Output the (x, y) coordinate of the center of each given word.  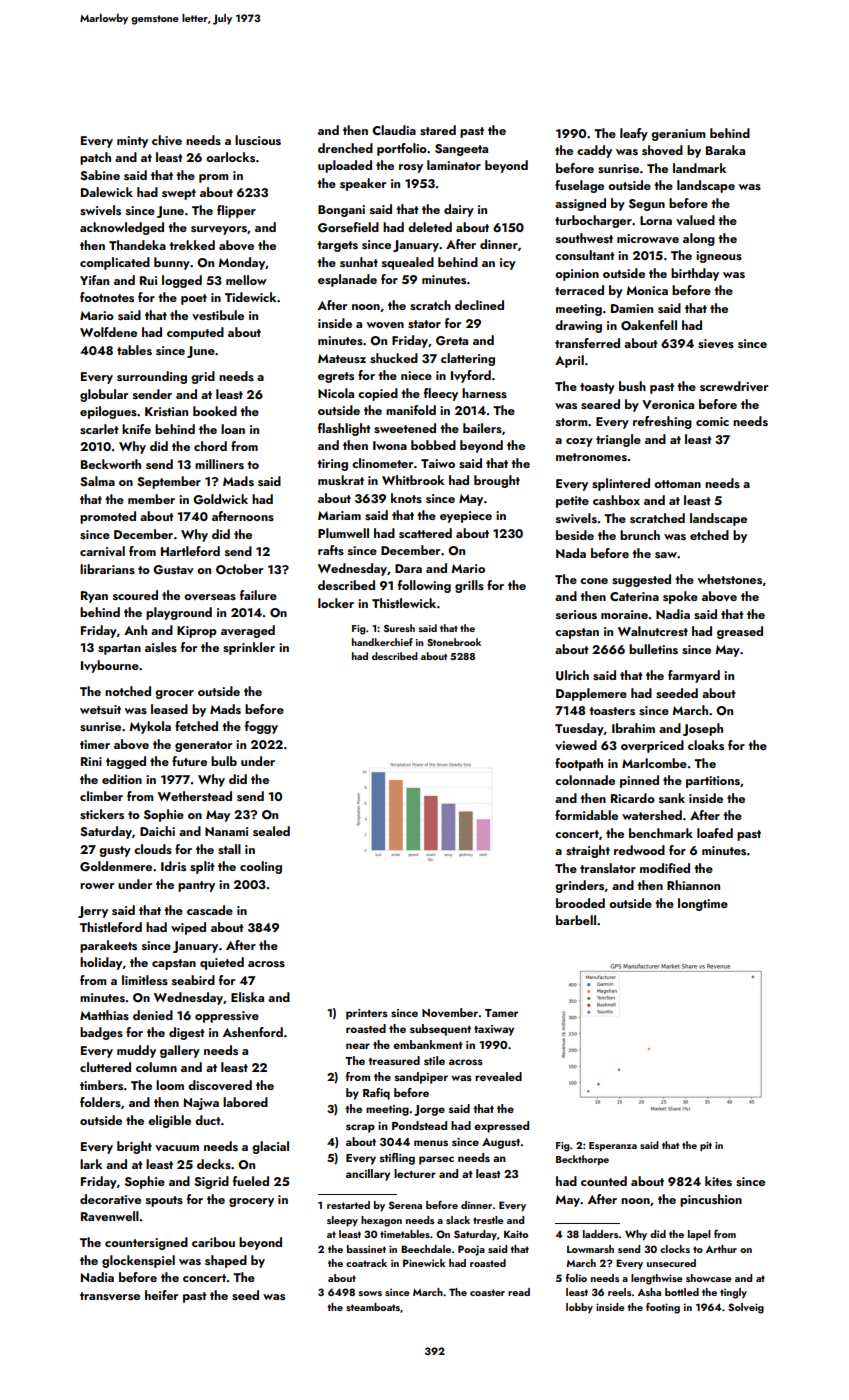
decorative (110, 1199)
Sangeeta (461, 150)
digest (187, 1033)
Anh (135, 630)
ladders (600, 1234)
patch (95, 158)
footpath (579, 764)
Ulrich (572, 675)
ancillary (368, 1175)
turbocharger (593, 221)
